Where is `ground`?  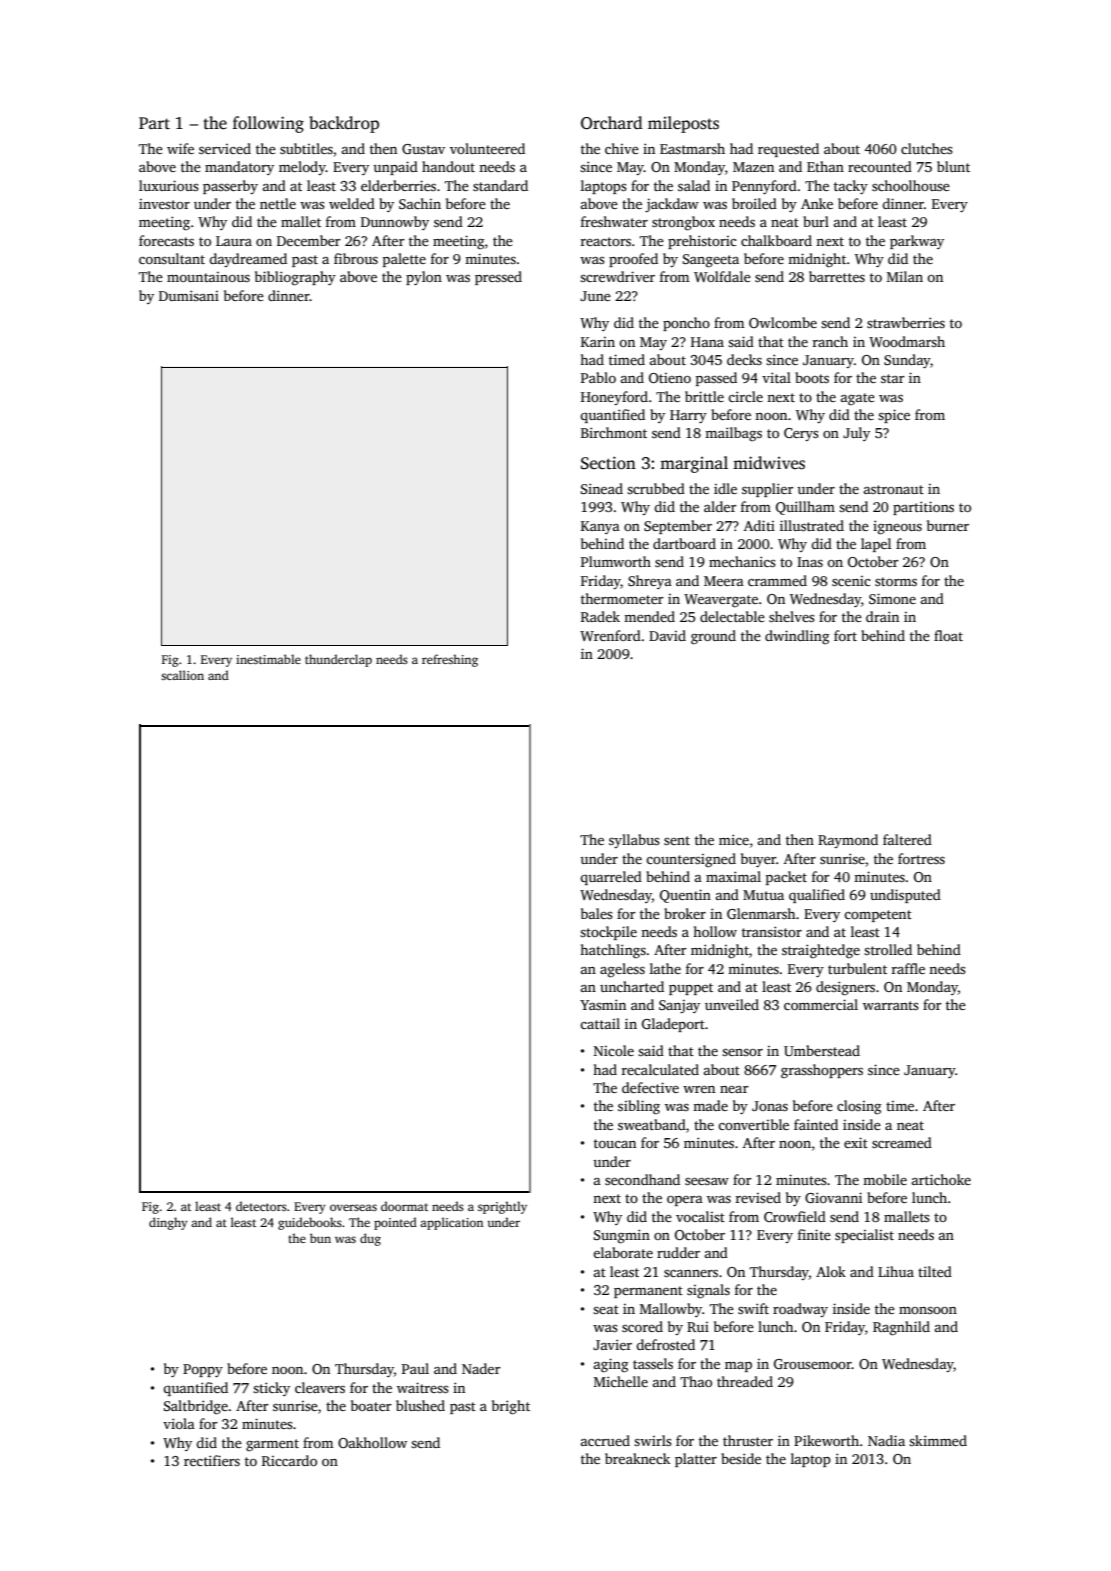
ground is located at coordinates (713, 637).
